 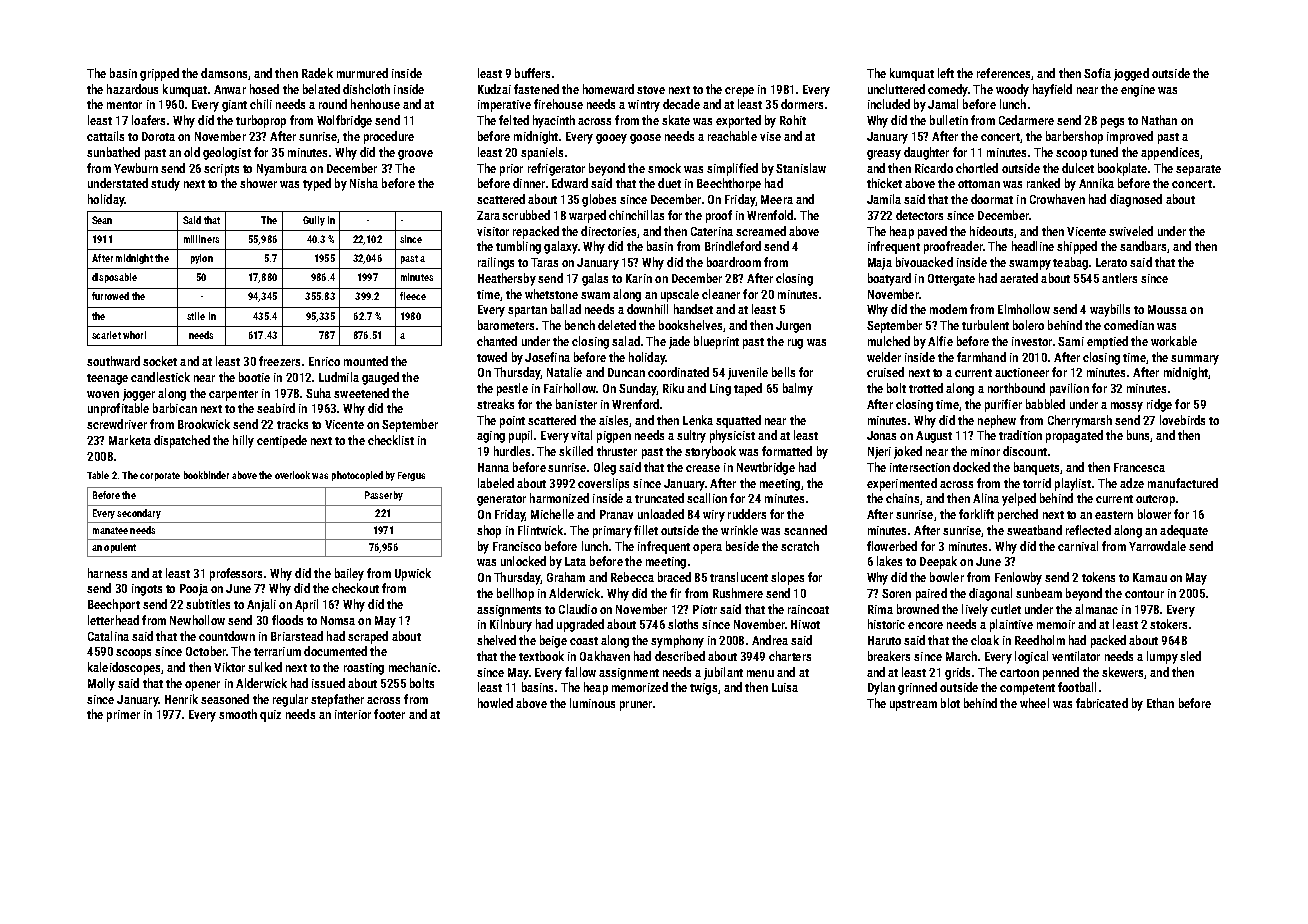 I want to click on mentor, so click(x=124, y=105).
